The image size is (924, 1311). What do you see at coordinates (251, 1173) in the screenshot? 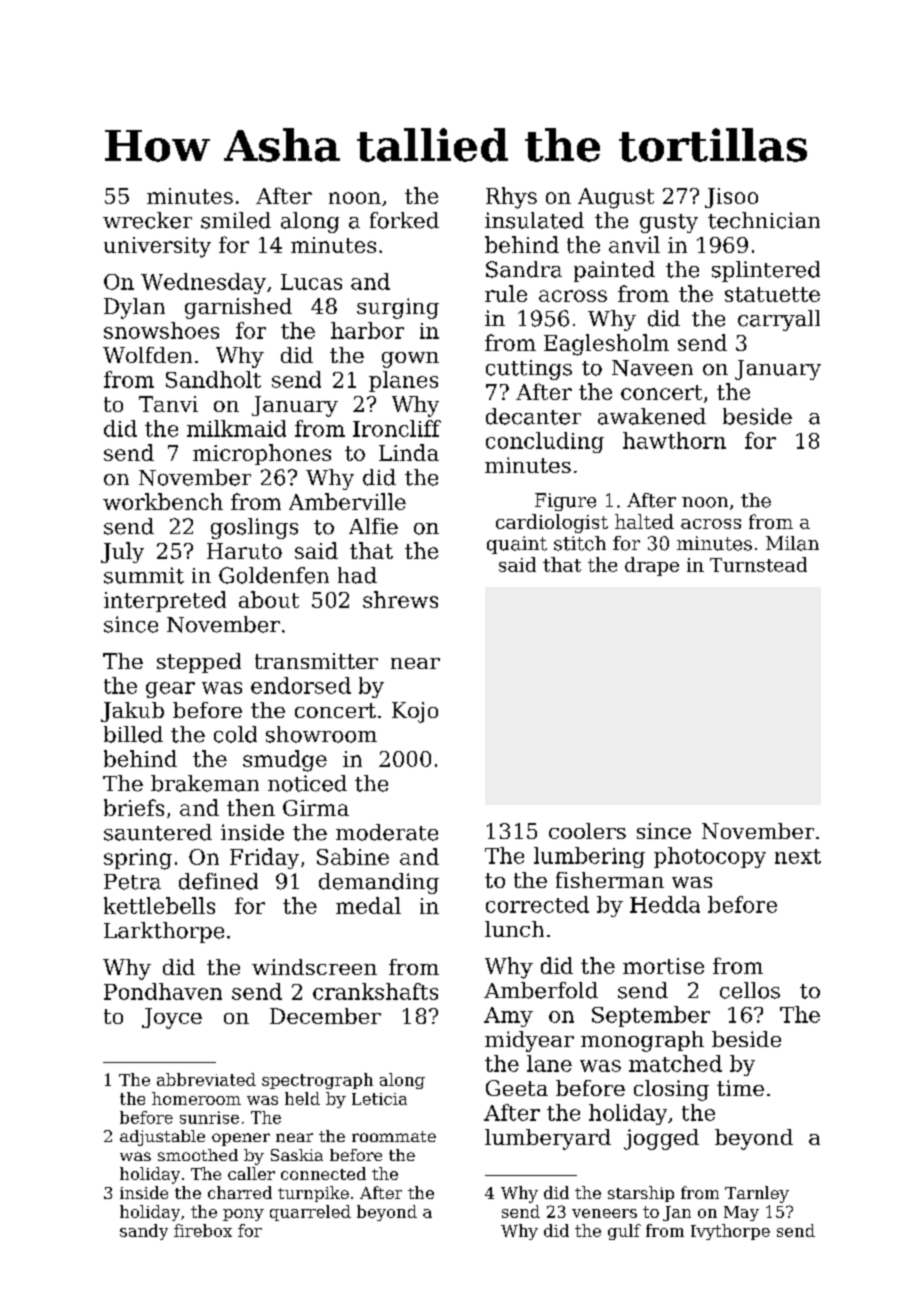
I see `caller` at bounding box center [251, 1173].
